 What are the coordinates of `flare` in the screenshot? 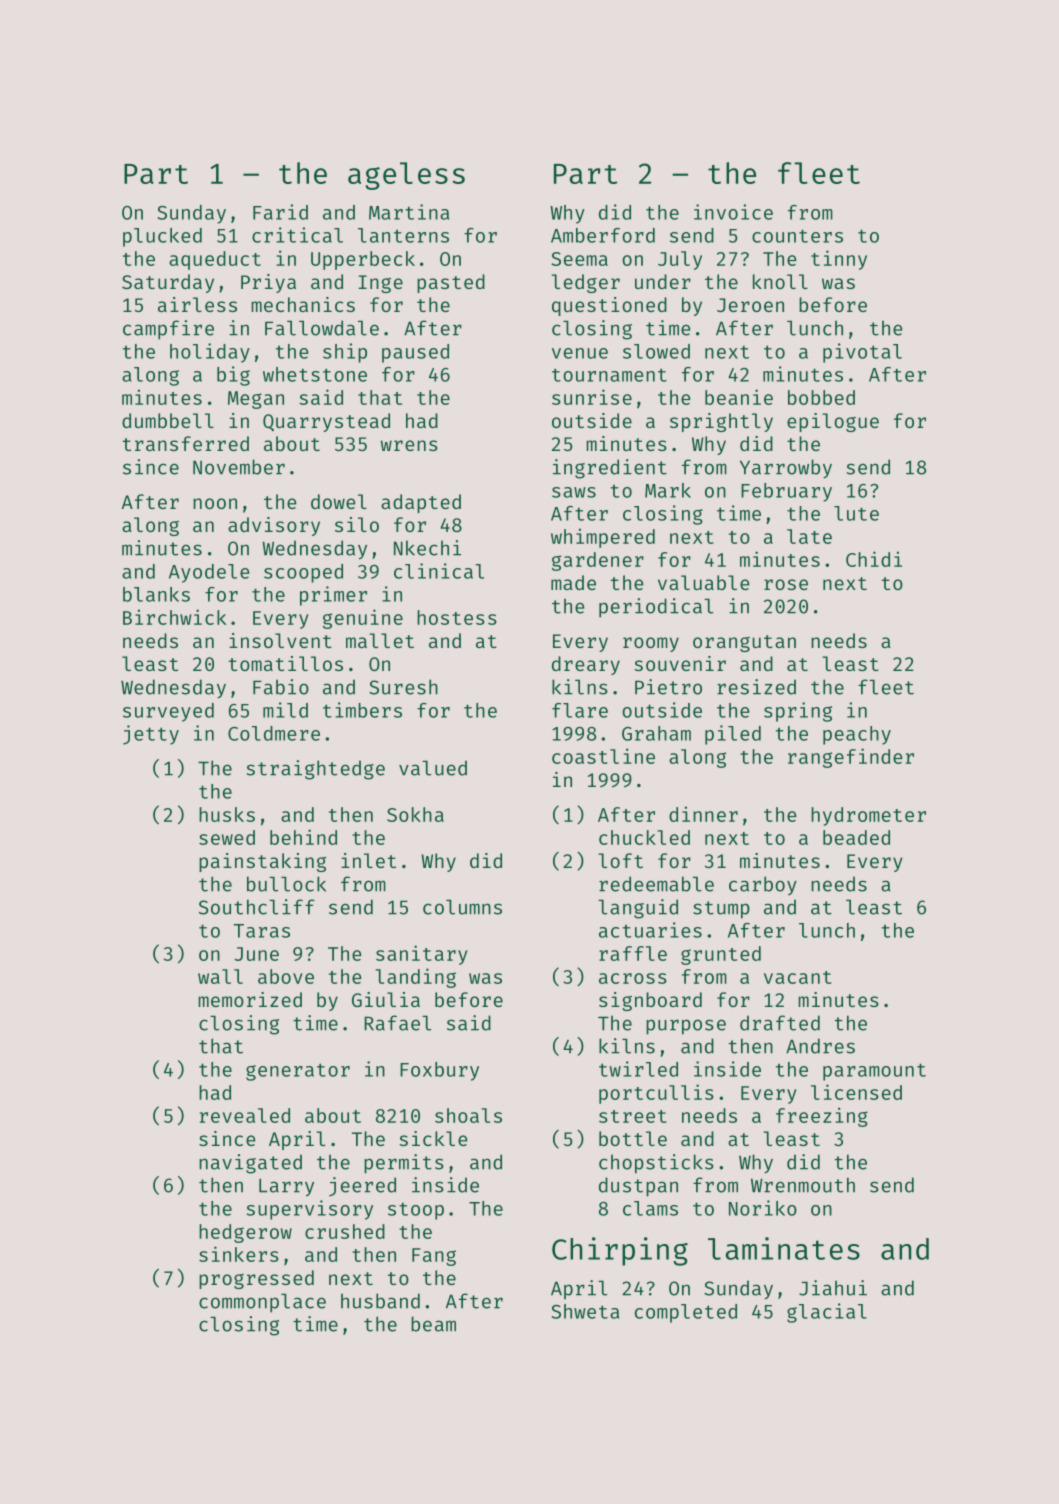 It's located at (580, 710).
